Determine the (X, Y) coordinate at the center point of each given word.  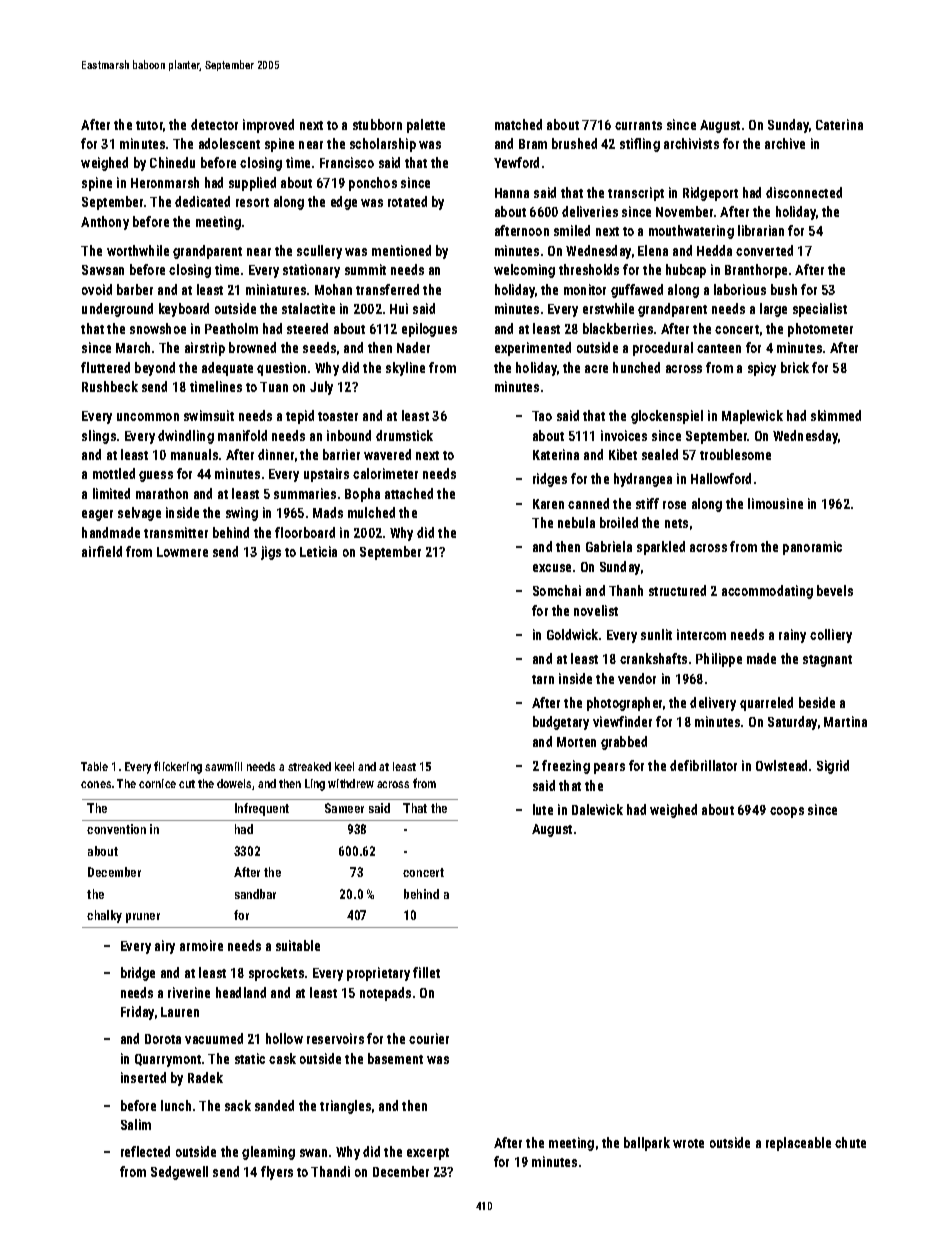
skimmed (836, 415)
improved (268, 126)
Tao (542, 416)
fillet (426, 972)
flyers (277, 1173)
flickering (178, 767)
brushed (574, 143)
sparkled (661, 548)
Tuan (274, 387)
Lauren (180, 1012)
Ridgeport (710, 194)
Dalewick (597, 809)
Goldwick (572, 634)
